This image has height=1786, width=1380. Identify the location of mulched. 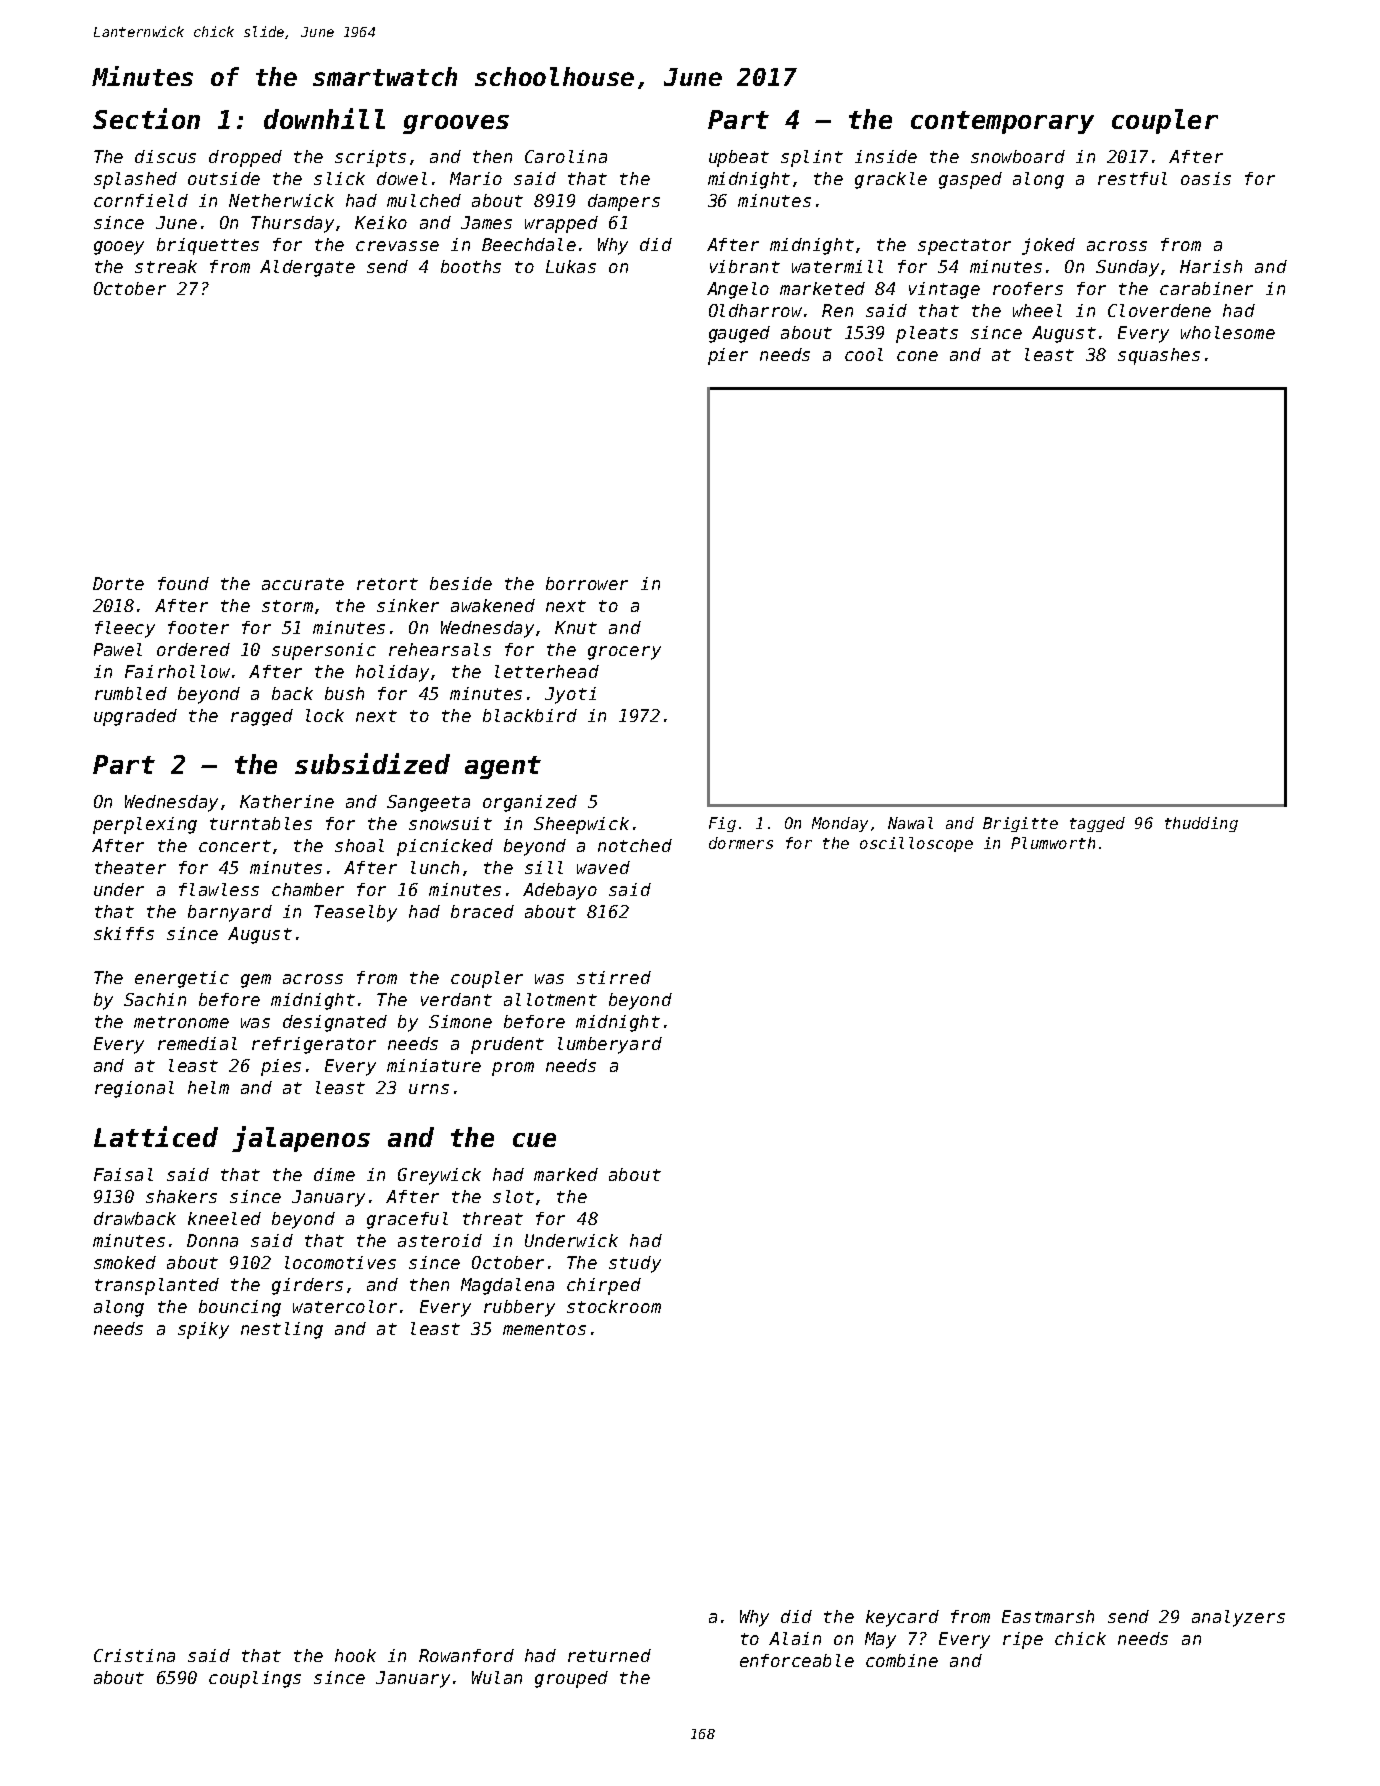
(424, 200).
